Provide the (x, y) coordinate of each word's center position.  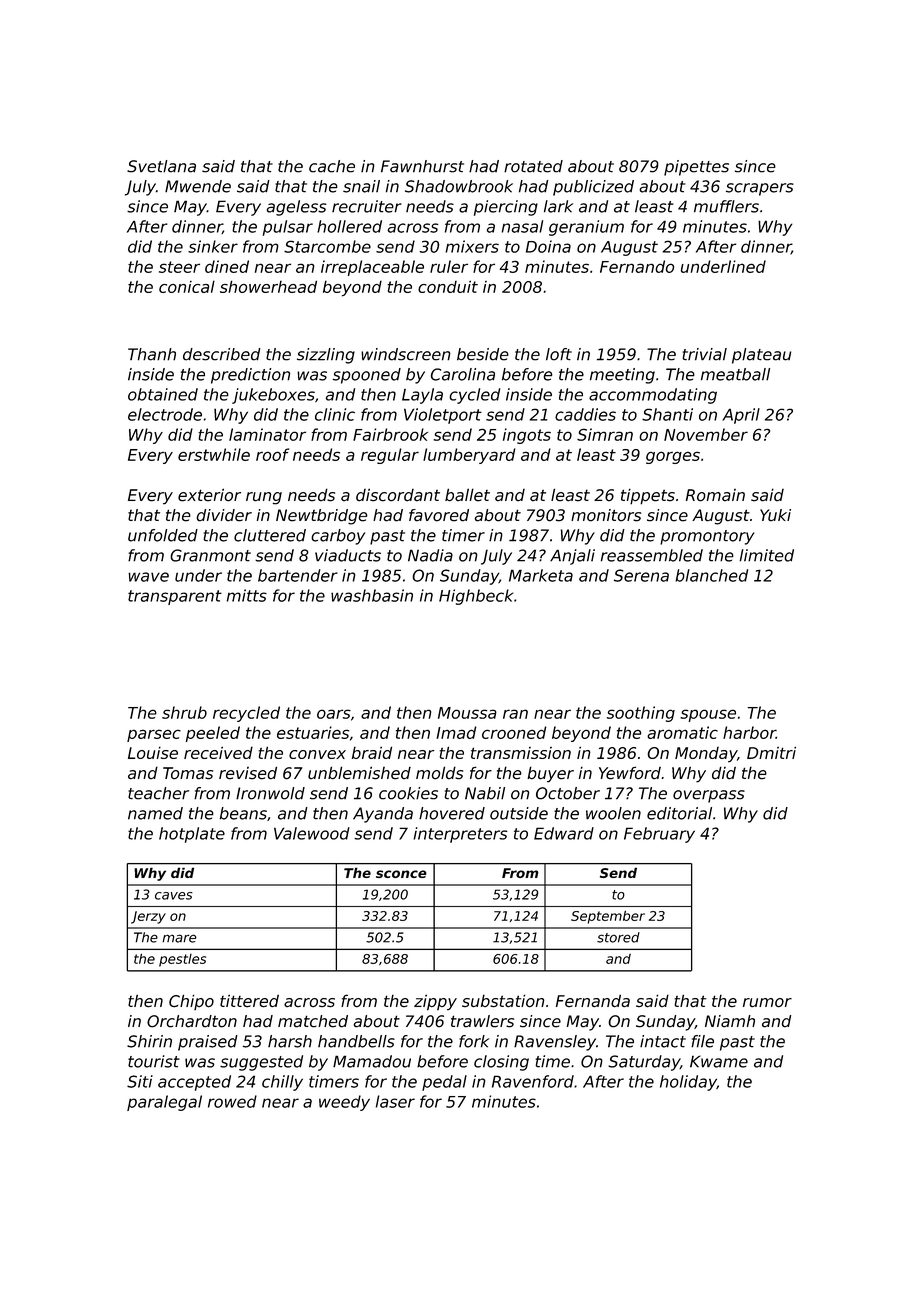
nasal (522, 226)
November (706, 434)
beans (243, 813)
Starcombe (327, 246)
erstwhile (214, 454)
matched (313, 1021)
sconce (401, 874)
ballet (467, 495)
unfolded (163, 535)
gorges (673, 457)
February (659, 835)
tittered (249, 1001)
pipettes (696, 168)
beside (483, 354)
